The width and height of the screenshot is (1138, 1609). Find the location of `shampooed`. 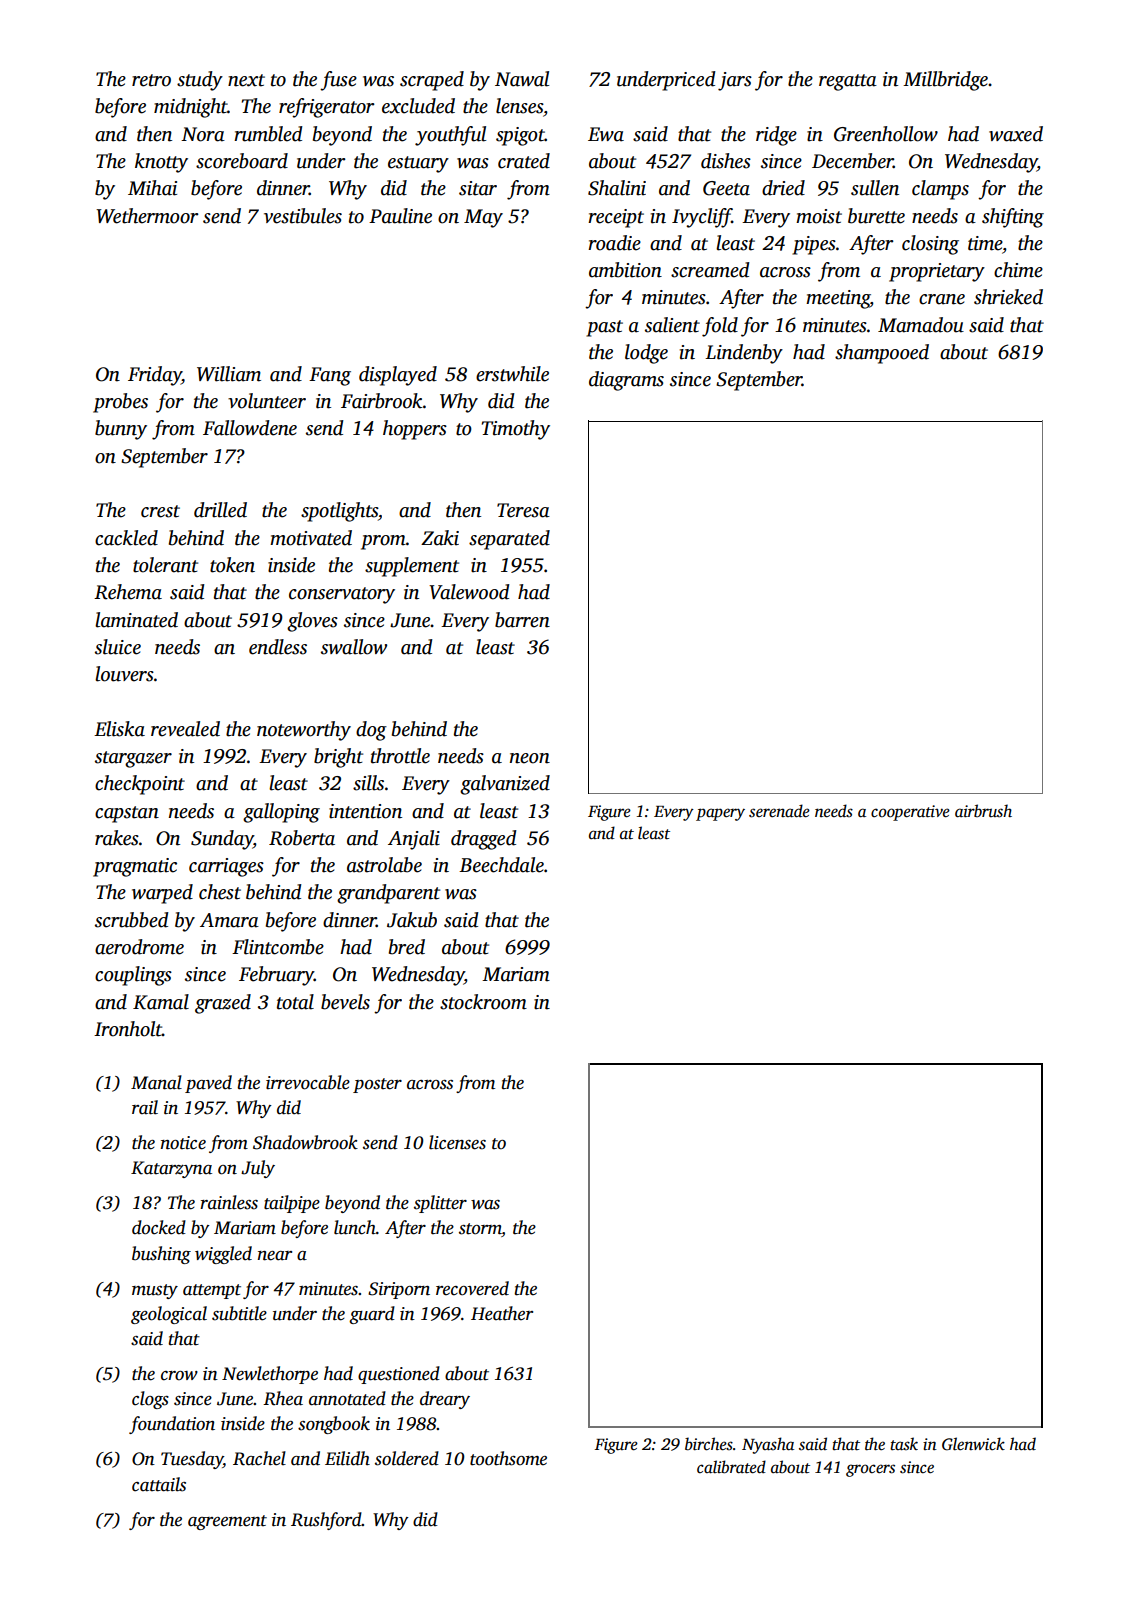

shampooed is located at coordinates (882, 354).
